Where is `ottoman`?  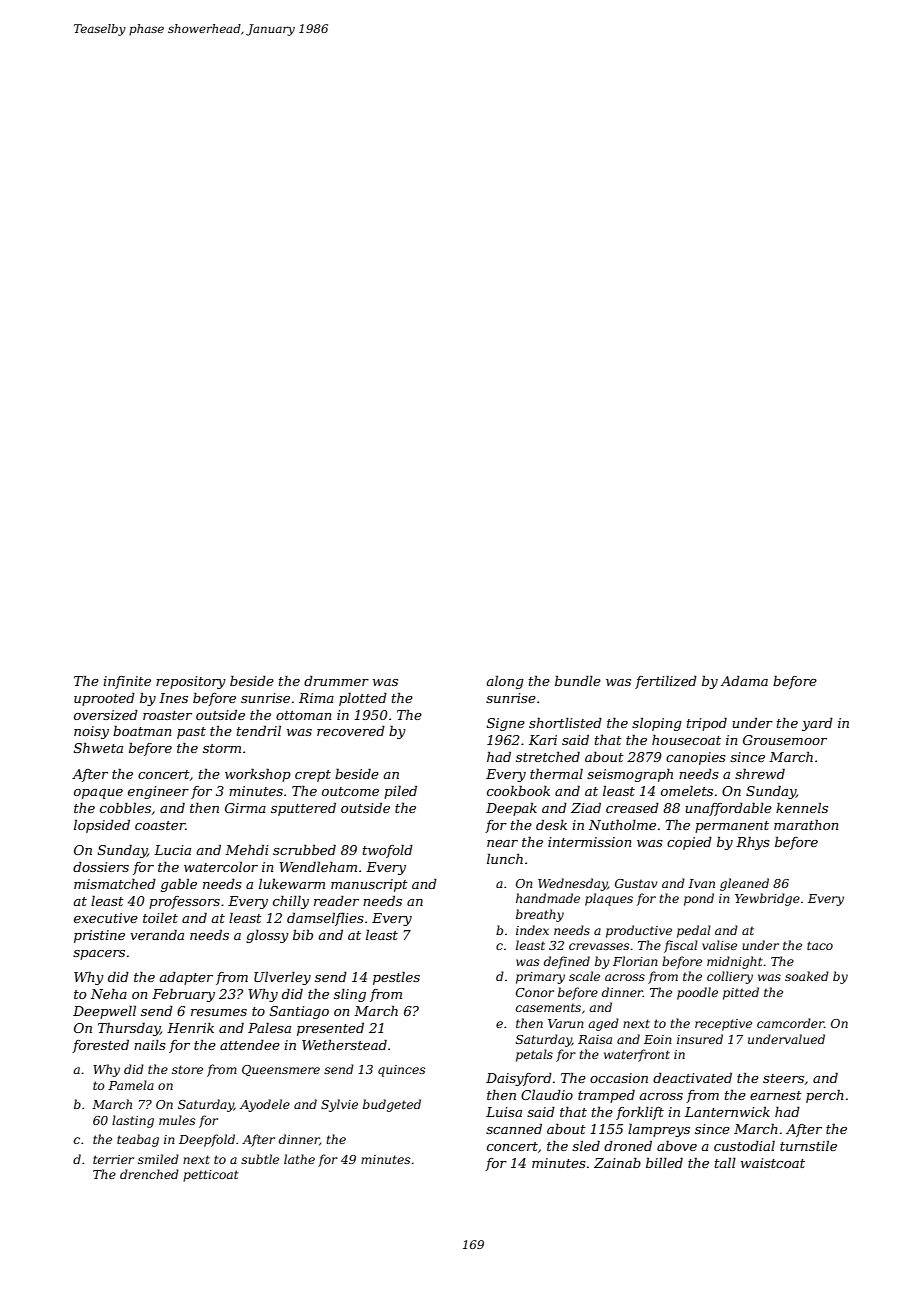 ottoman is located at coordinates (304, 715).
